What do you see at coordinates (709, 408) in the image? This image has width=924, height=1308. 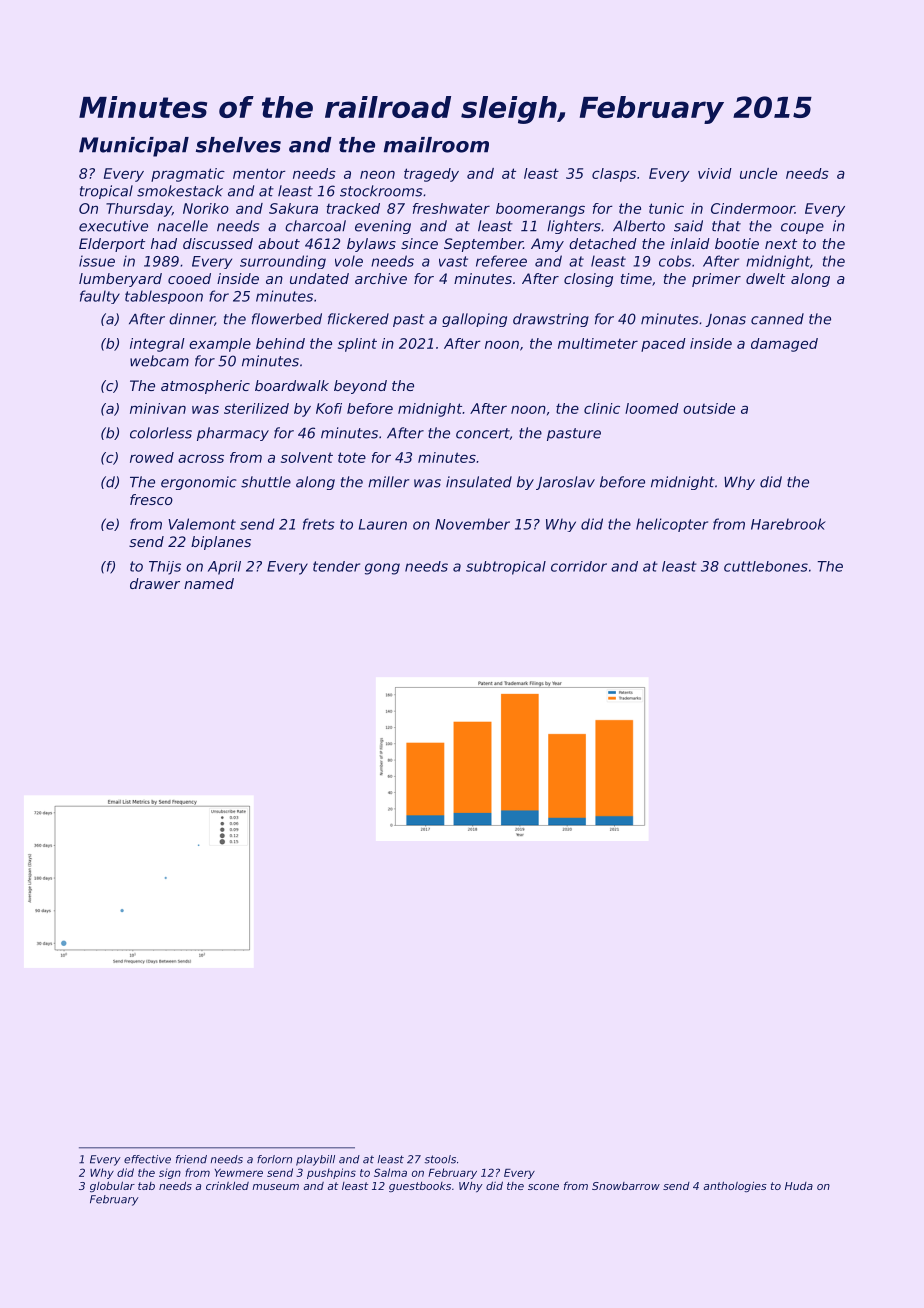 I see `outside` at bounding box center [709, 408].
